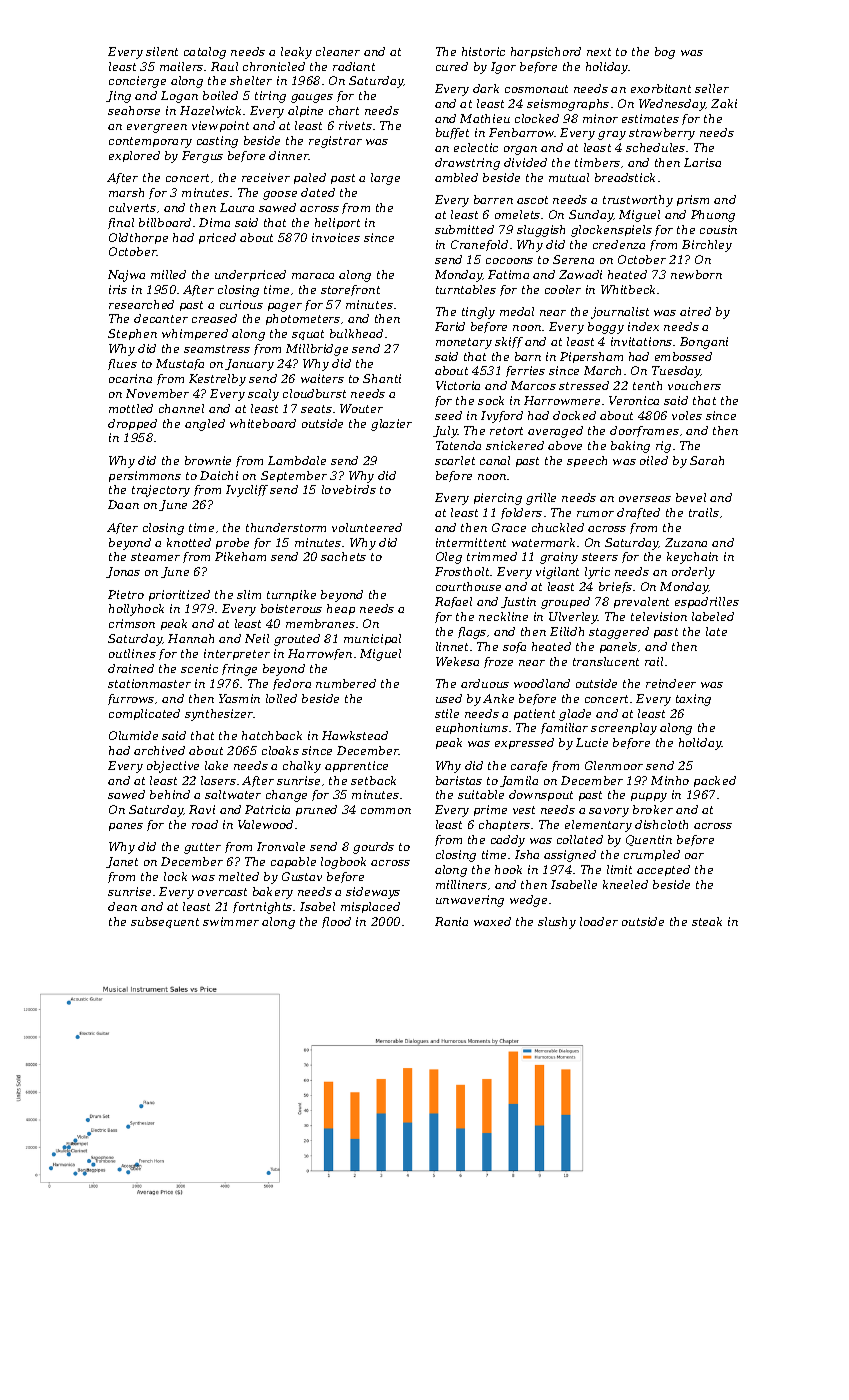 The width and height of the image is (849, 1400). What do you see at coordinates (391, 425) in the image?
I see `glazier` at bounding box center [391, 425].
